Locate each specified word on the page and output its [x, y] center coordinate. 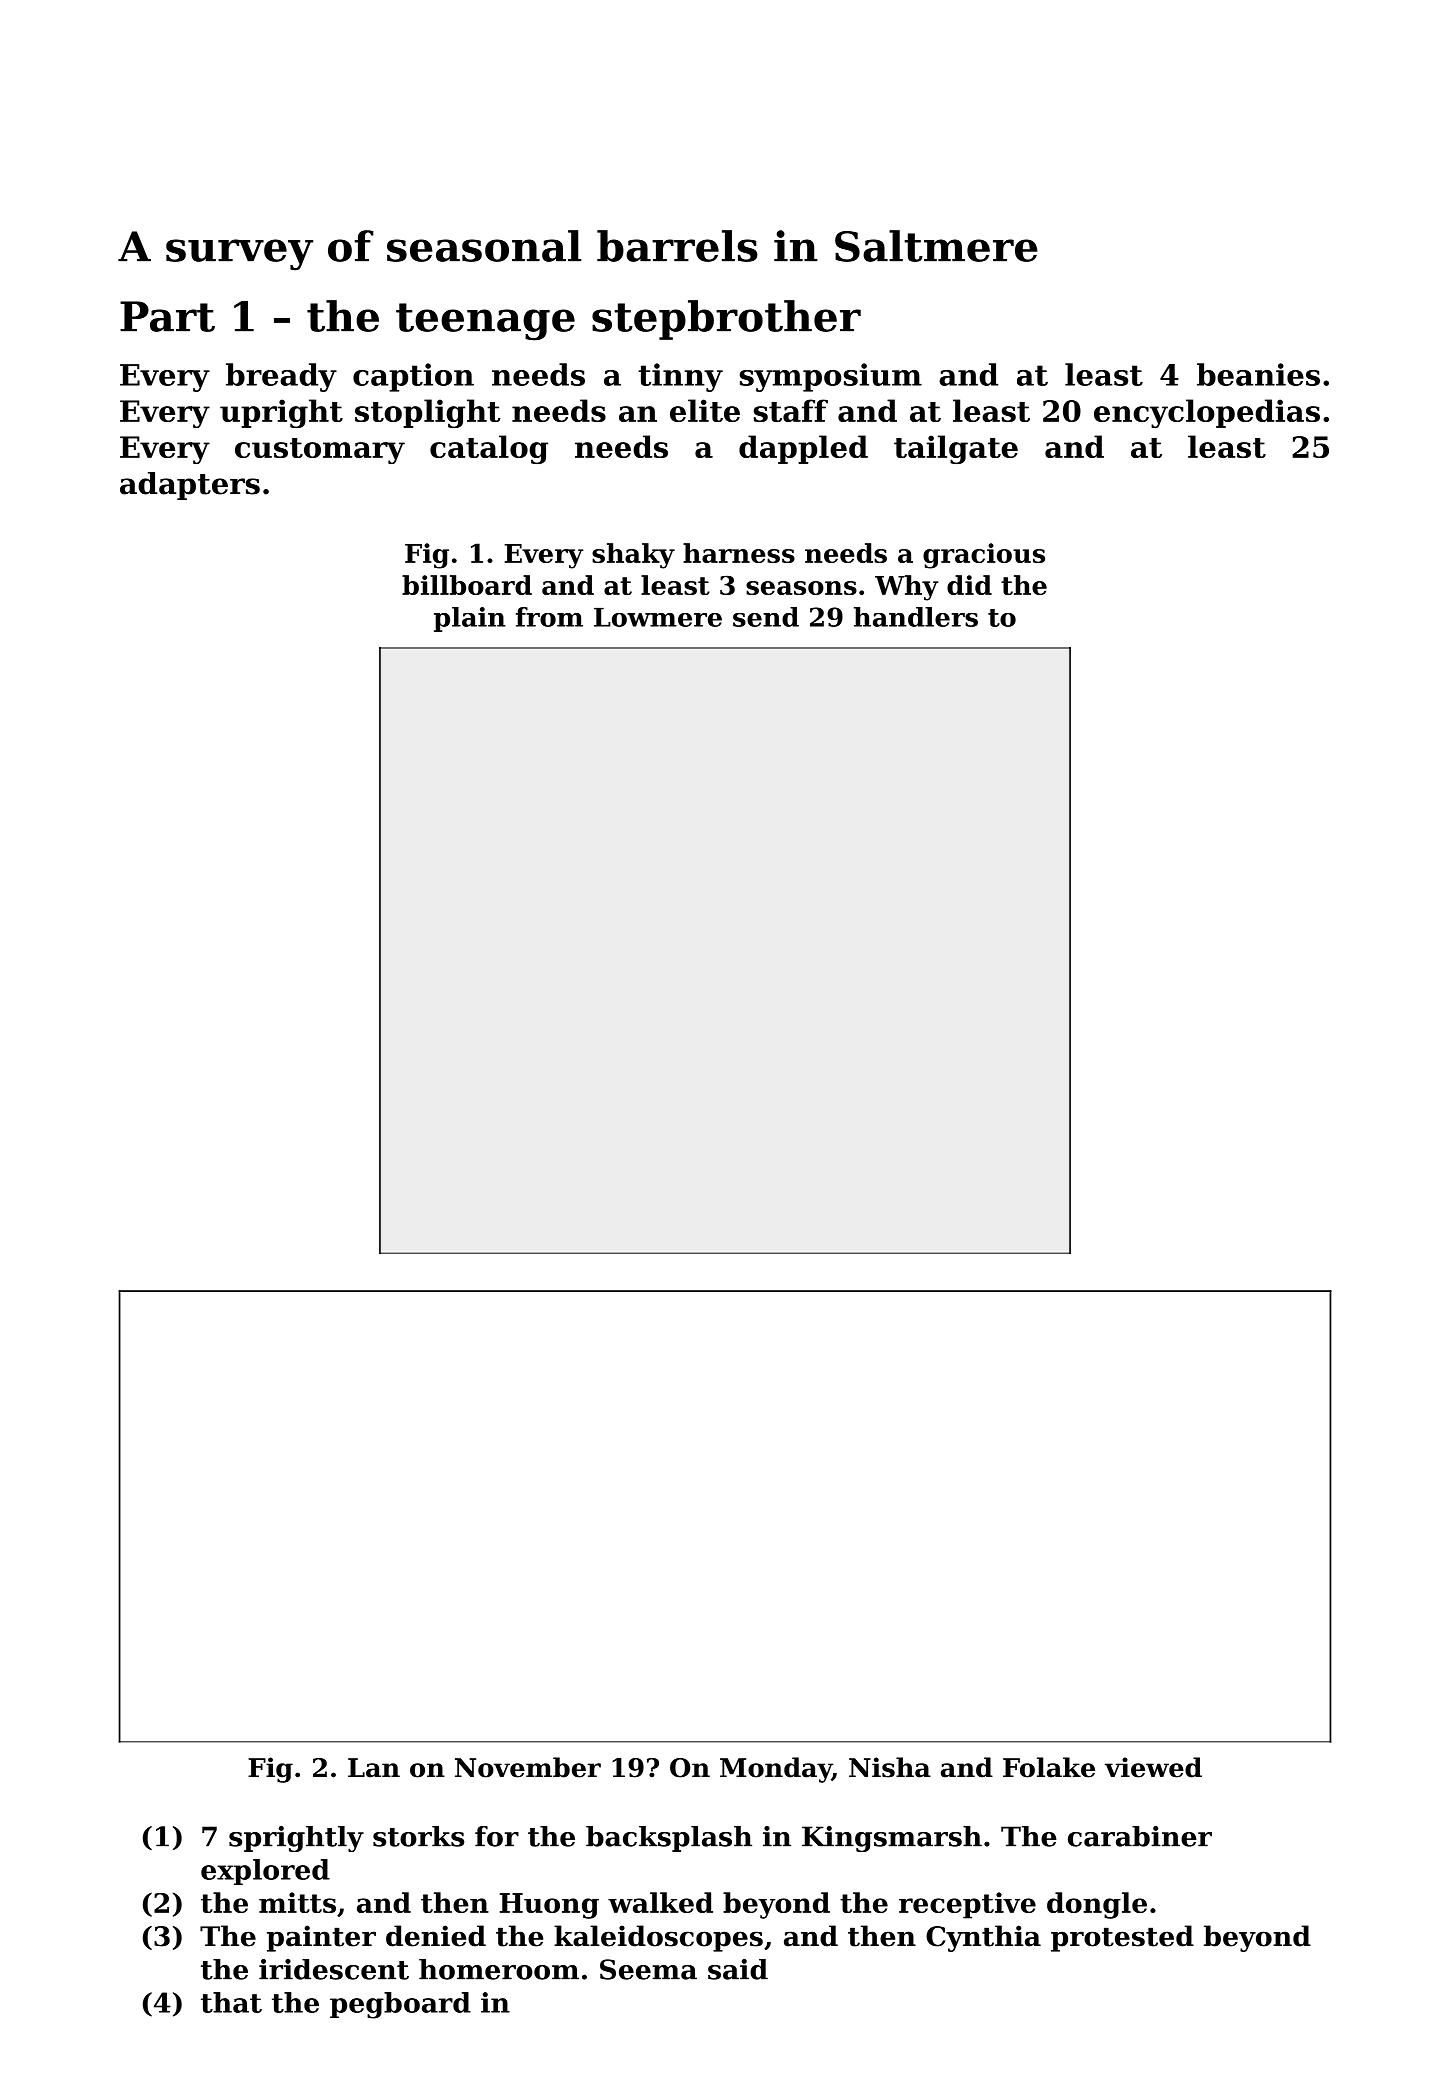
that [231, 2002]
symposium [831, 377]
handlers [916, 617]
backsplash [669, 1839]
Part [167, 316]
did [969, 585]
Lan [374, 1768]
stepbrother [726, 320]
